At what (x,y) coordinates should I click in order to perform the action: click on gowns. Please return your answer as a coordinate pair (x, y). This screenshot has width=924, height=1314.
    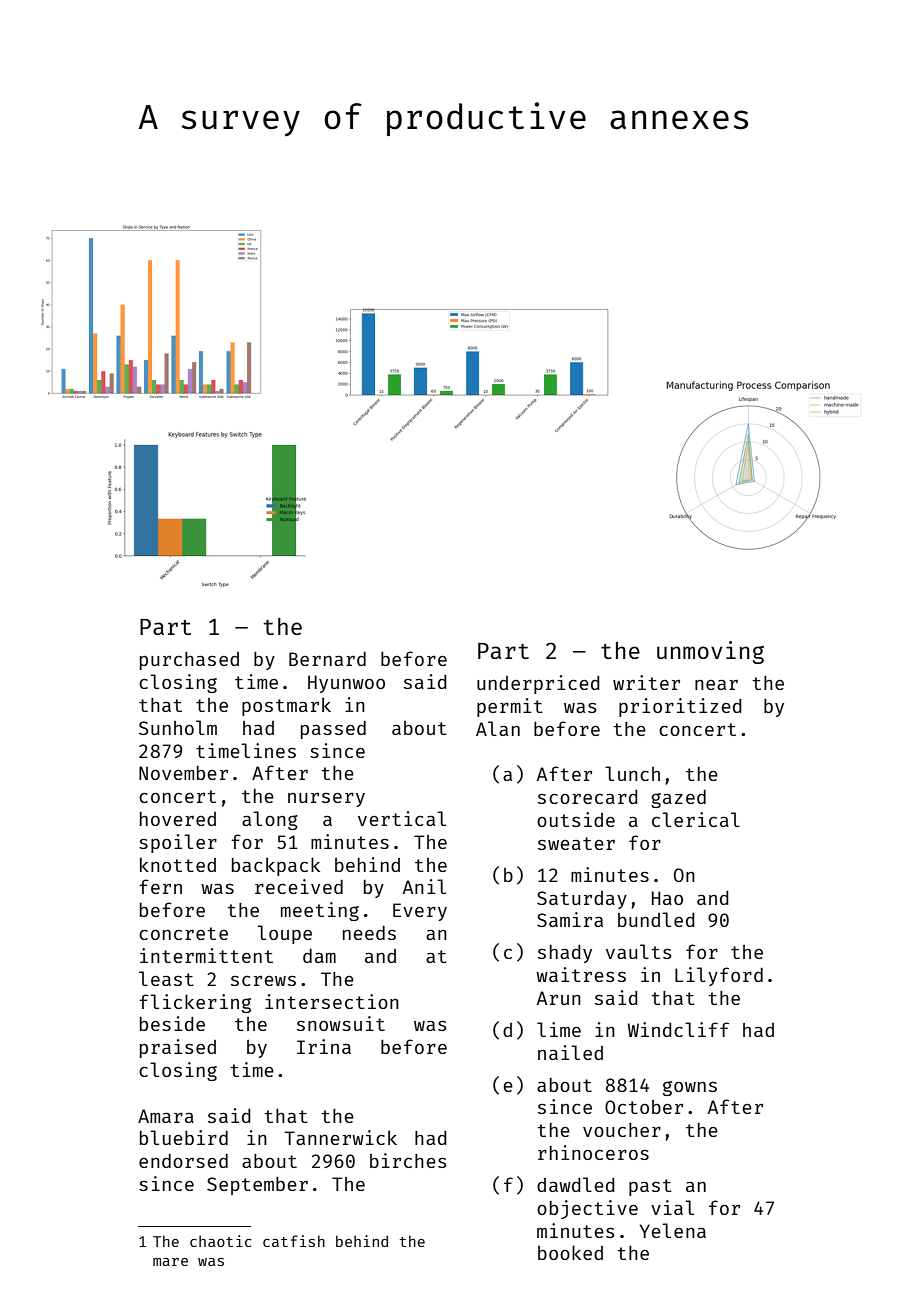
    Looking at the image, I should click on (690, 1088).
